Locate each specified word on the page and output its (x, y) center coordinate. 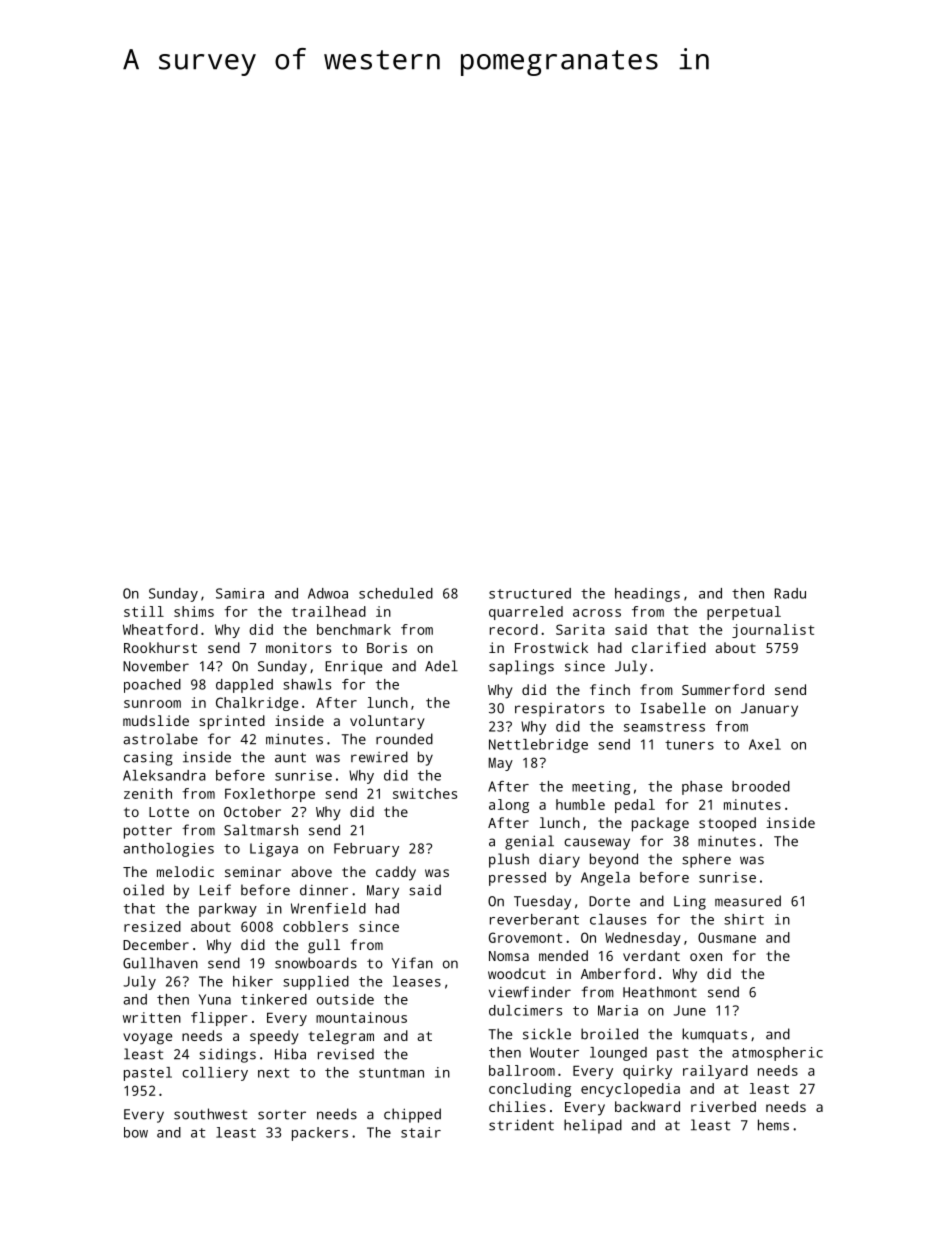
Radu (790, 593)
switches (425, 793)
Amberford (618, 973)
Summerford (723, 689)
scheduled (396, 593)
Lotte (169, 812)
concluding (530, 1090)
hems (773, 1125)
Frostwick (551, 647)
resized (152, 926)
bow (136, 1132)
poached (152, 686)
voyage (147, 1039)
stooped (727, 824)
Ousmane (727, 937)
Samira (240, 593)
